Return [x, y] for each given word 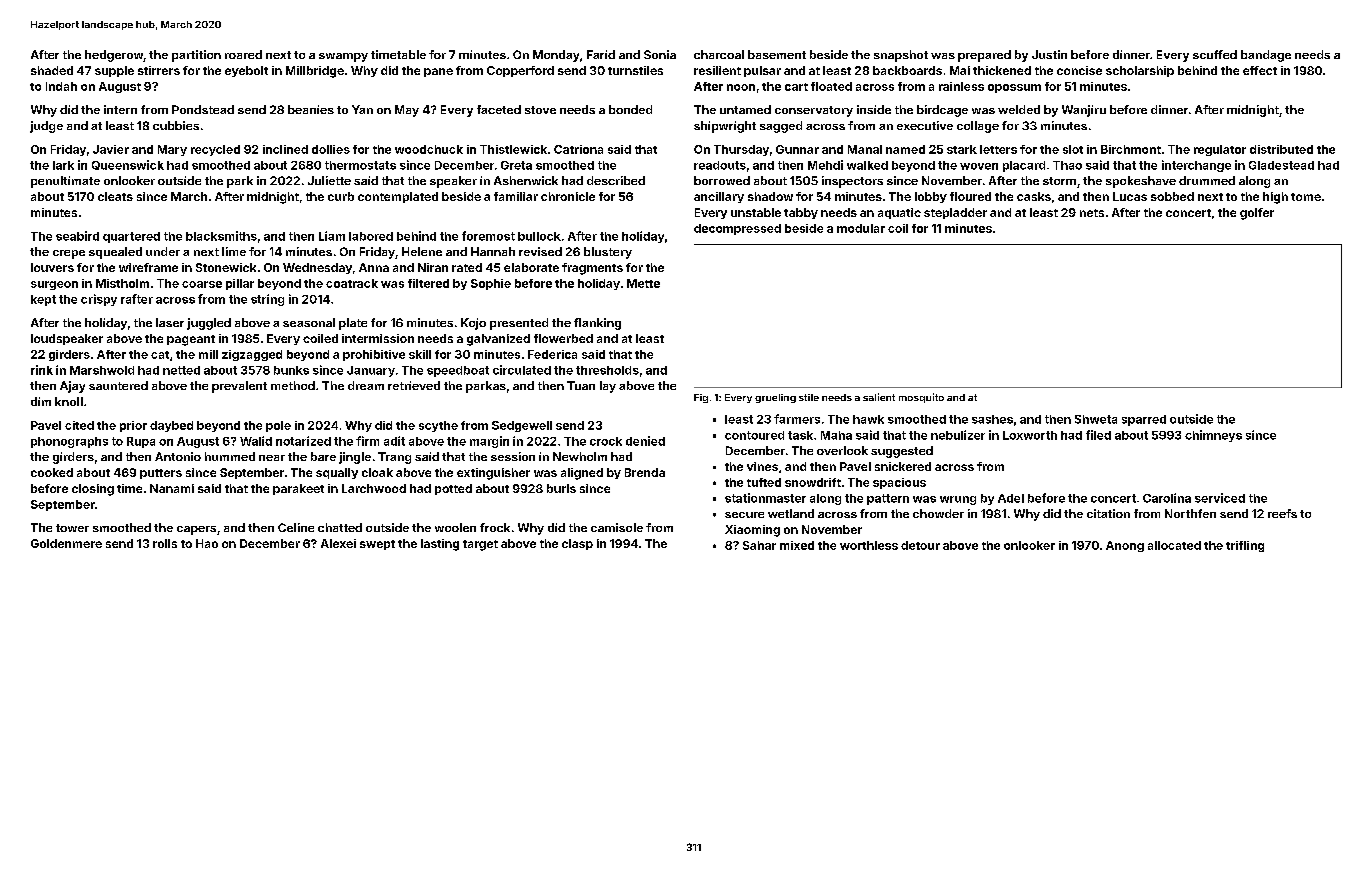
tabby [801, 213]
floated [831, 86]
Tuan [581, 385]
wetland [791, 513]
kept [43, 300]
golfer [1257, 214]
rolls [165, 543]
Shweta [1096, 419]
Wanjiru [1084, 111]
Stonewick [226, 267]
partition [196, 56]
